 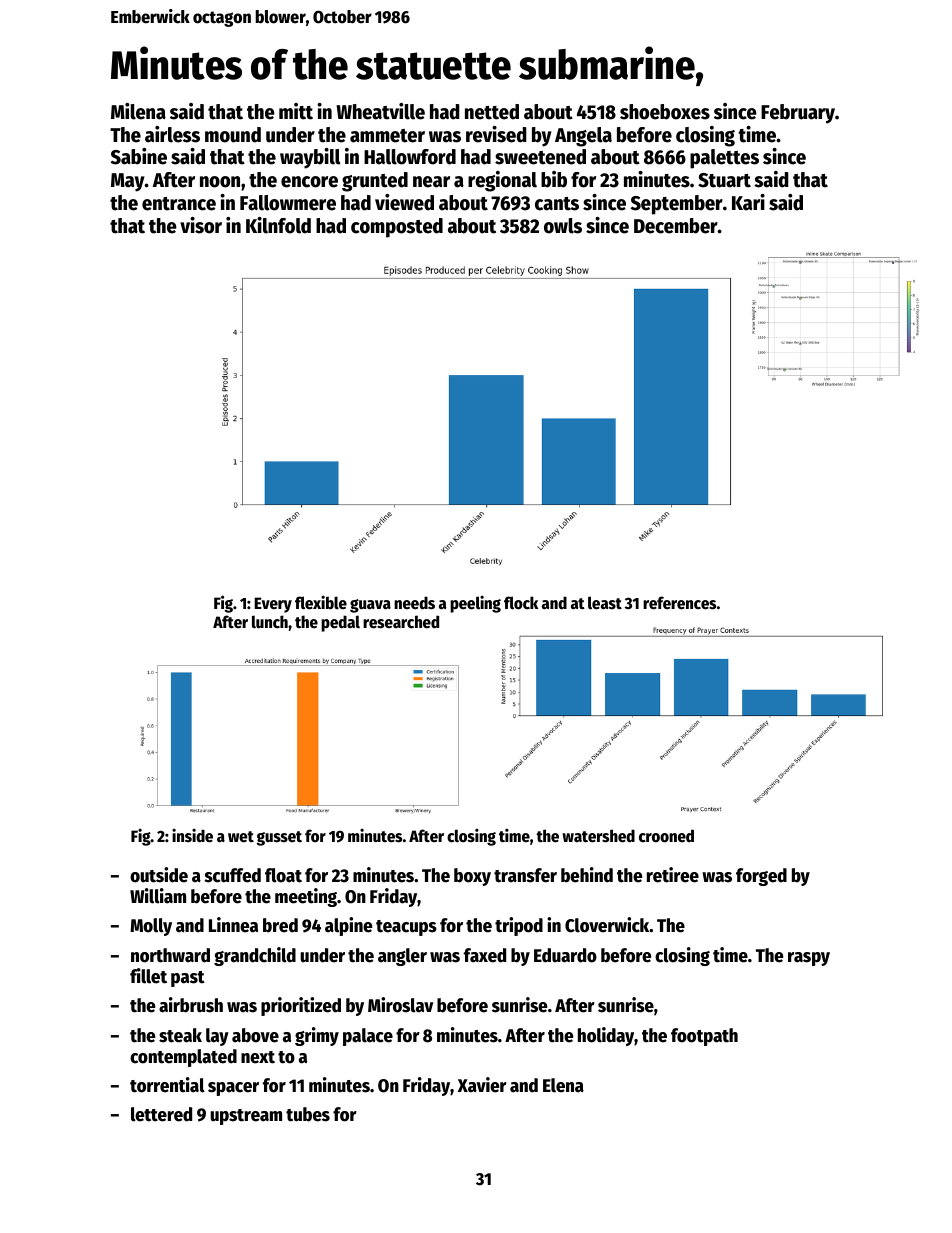 I want to click on Wheatville, so click(x=380, y=111).
